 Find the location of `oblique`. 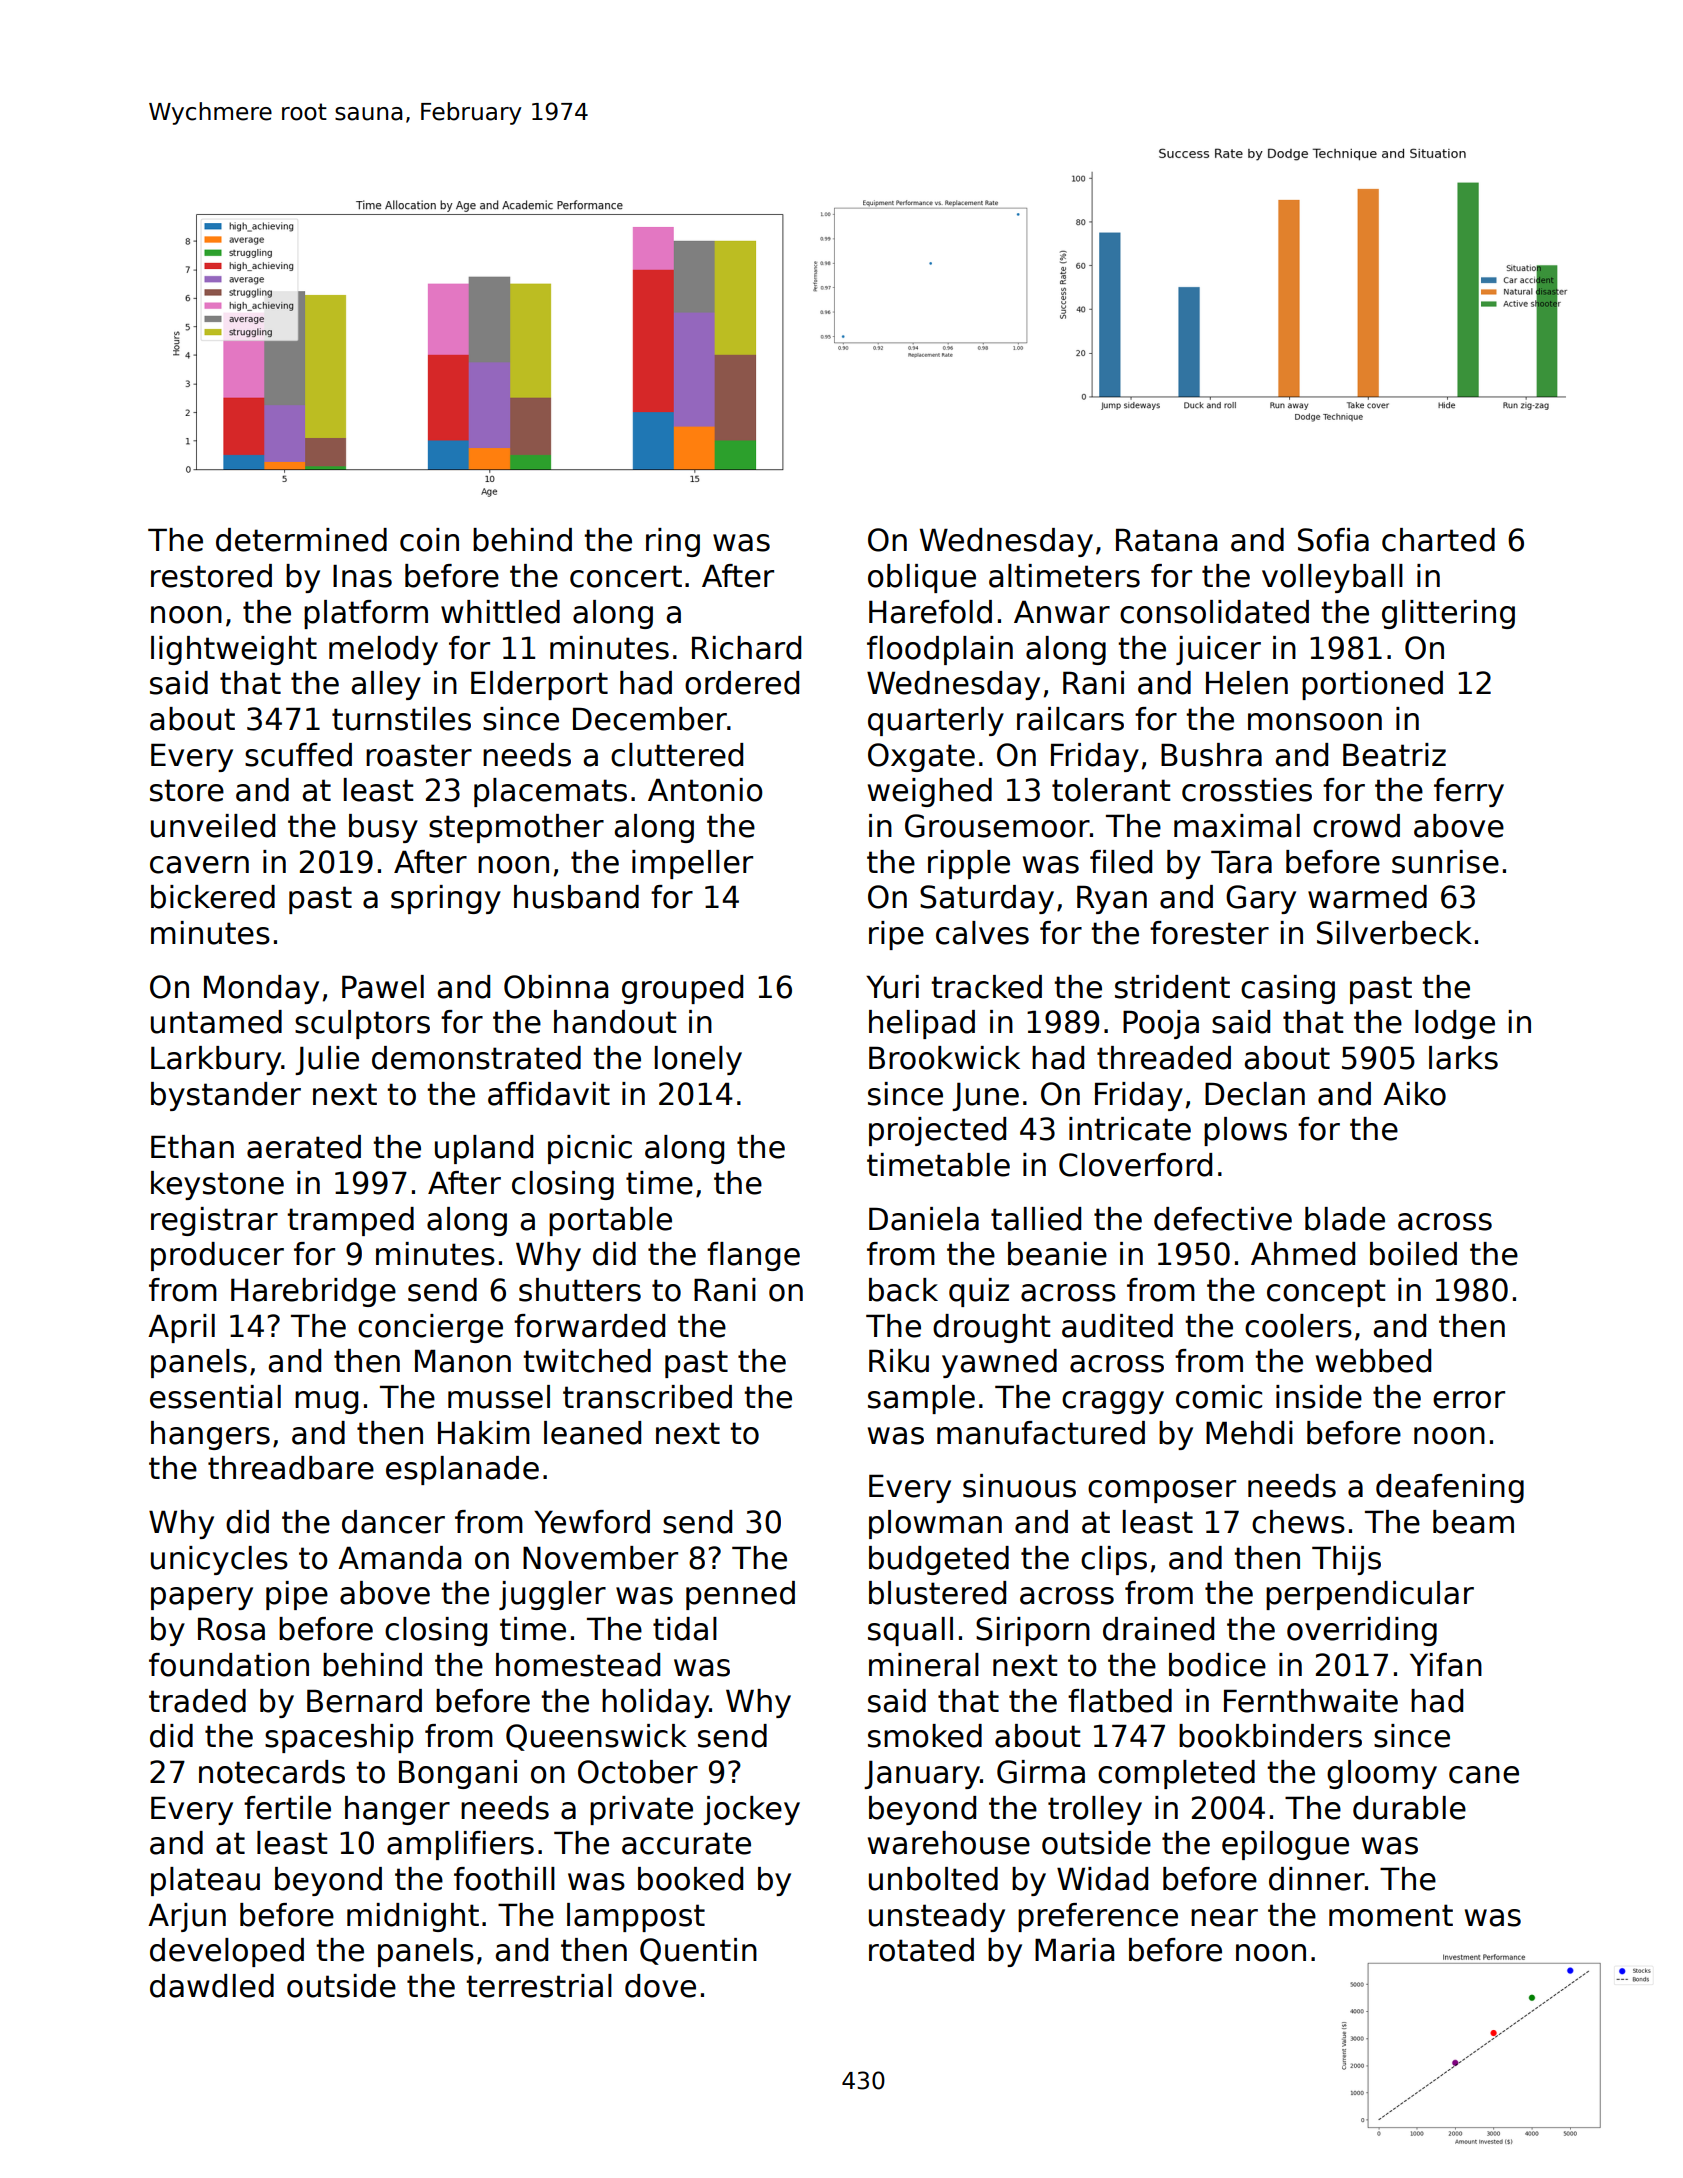

oblique is located at coordinates (922, 578).
